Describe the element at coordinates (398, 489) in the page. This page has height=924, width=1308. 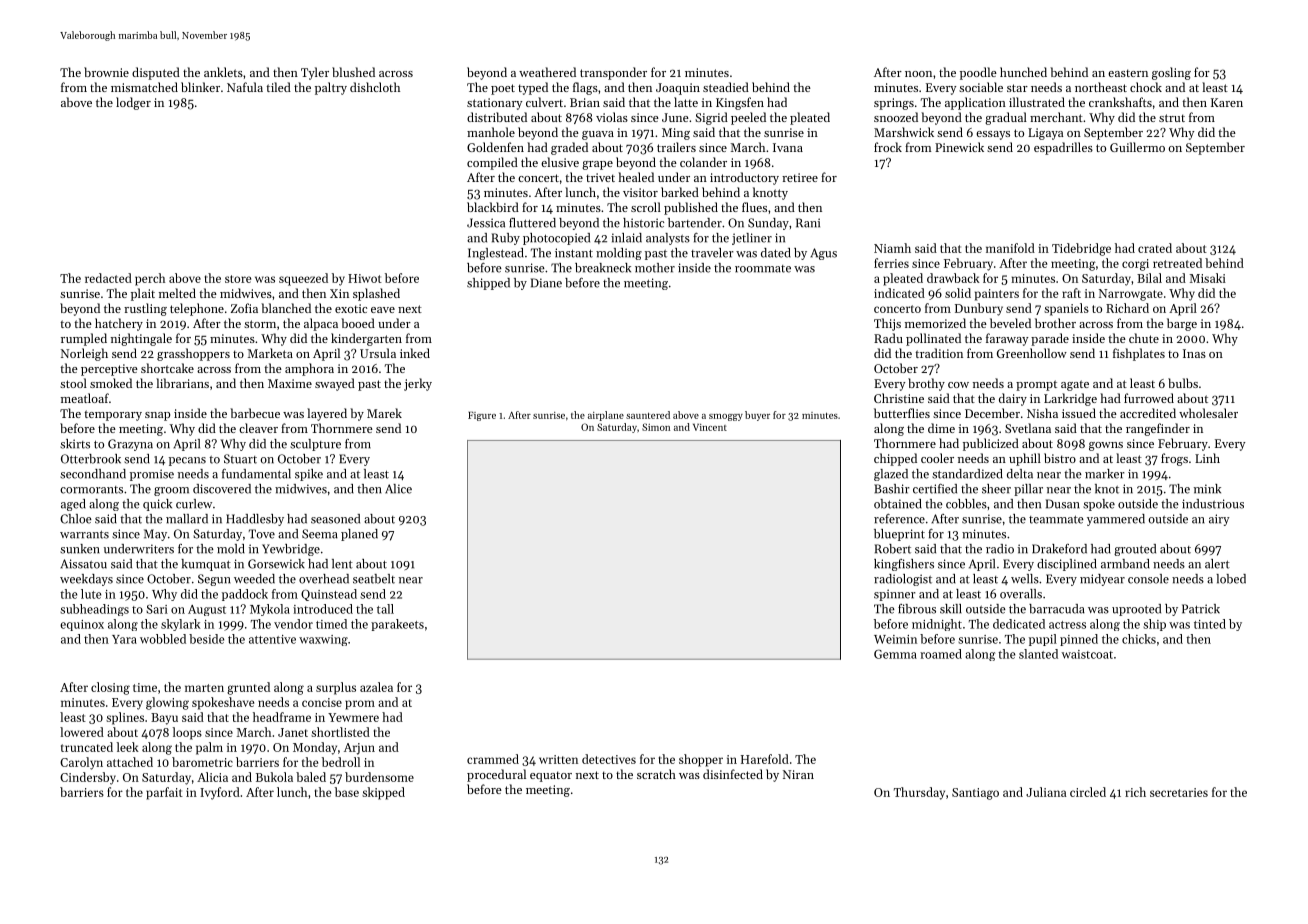
I see `Alice` at that location.
